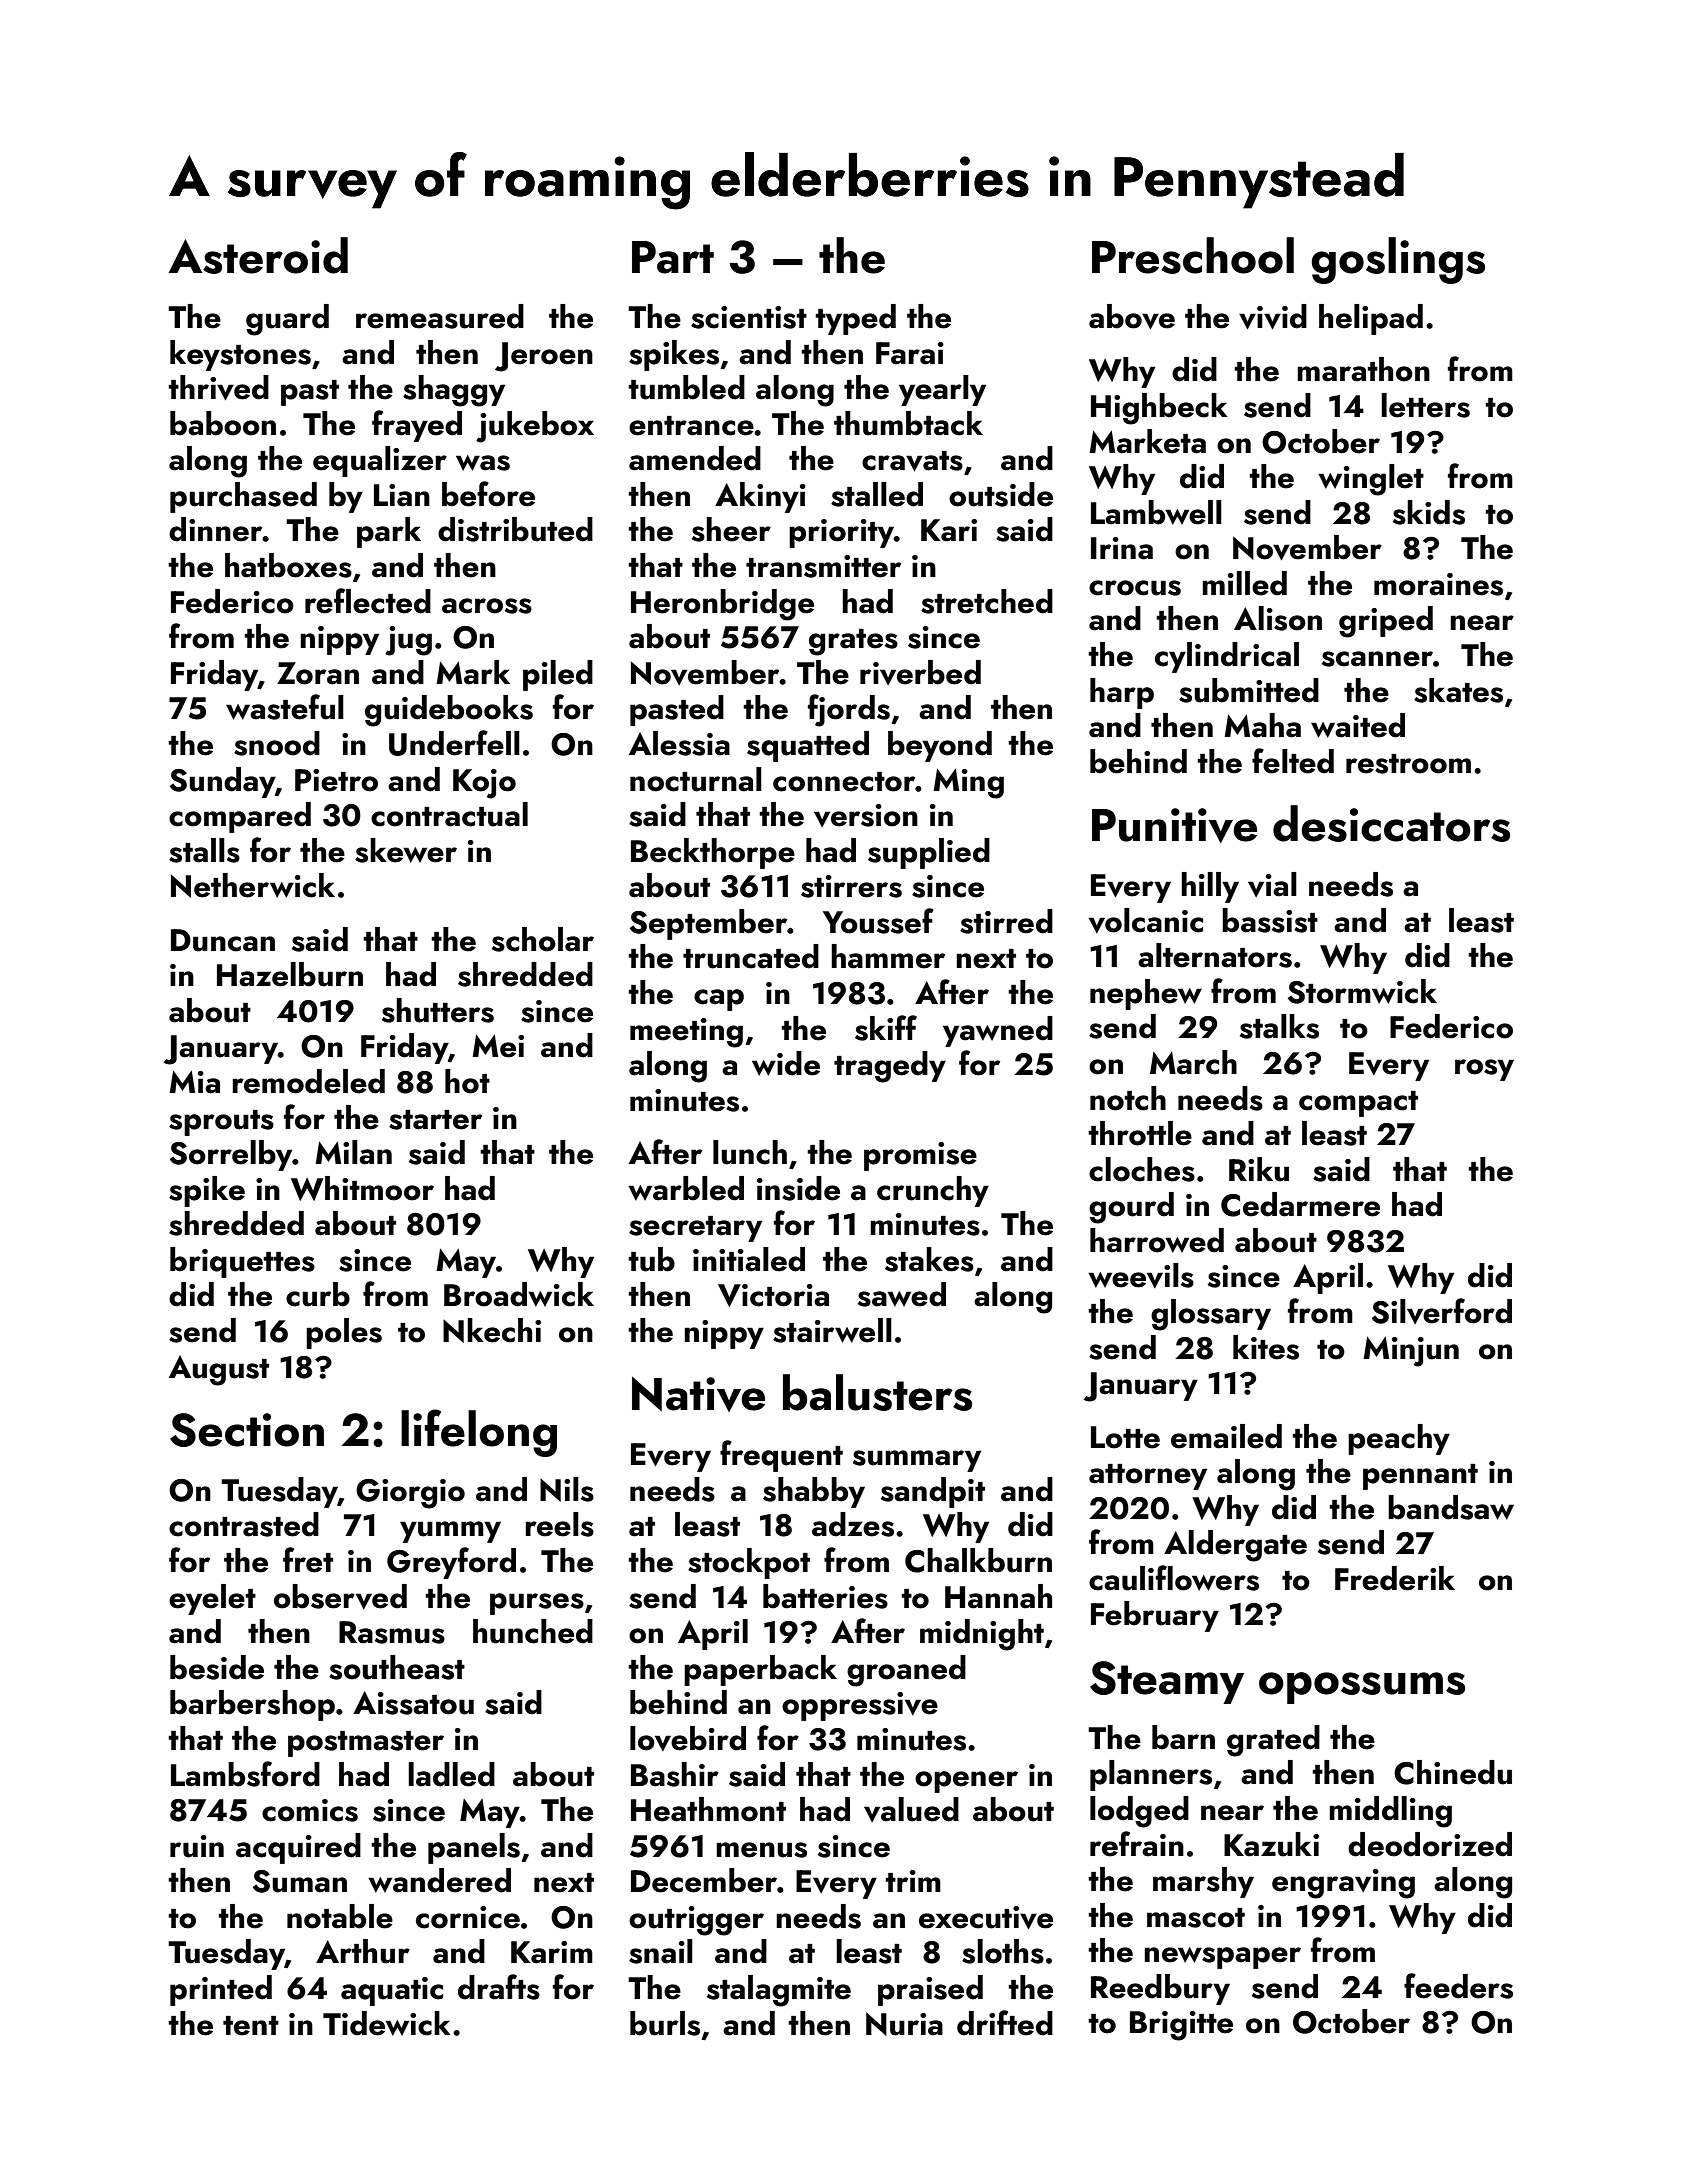 Image resolution: width=1683 pixels, height=2178 pixels. What do you see at coordinates (1398, 260) in the screenshot?
I see `goslings` at bounding box center [1398, 260].
